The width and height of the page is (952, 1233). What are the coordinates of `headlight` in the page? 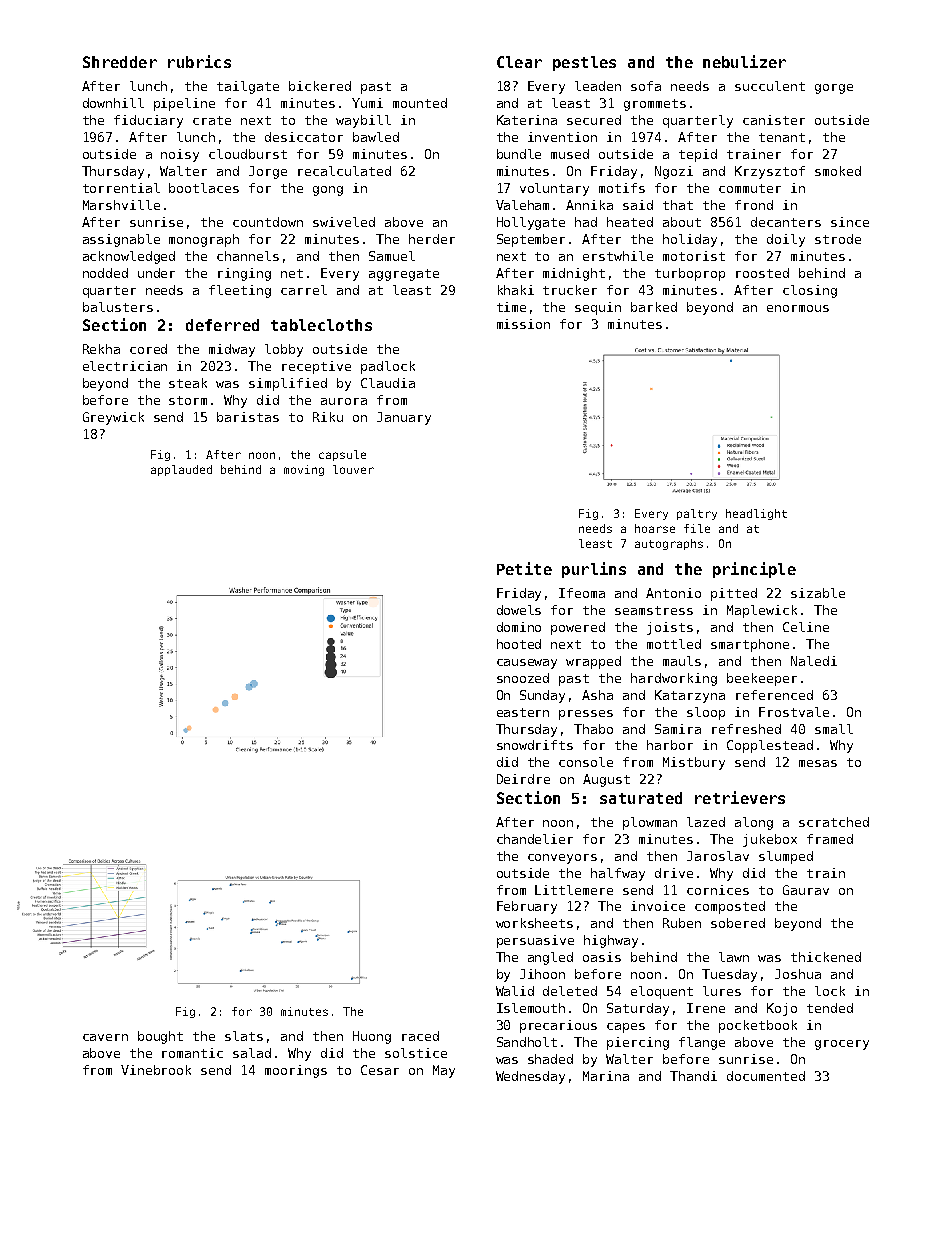 It's located at (756, 514).
